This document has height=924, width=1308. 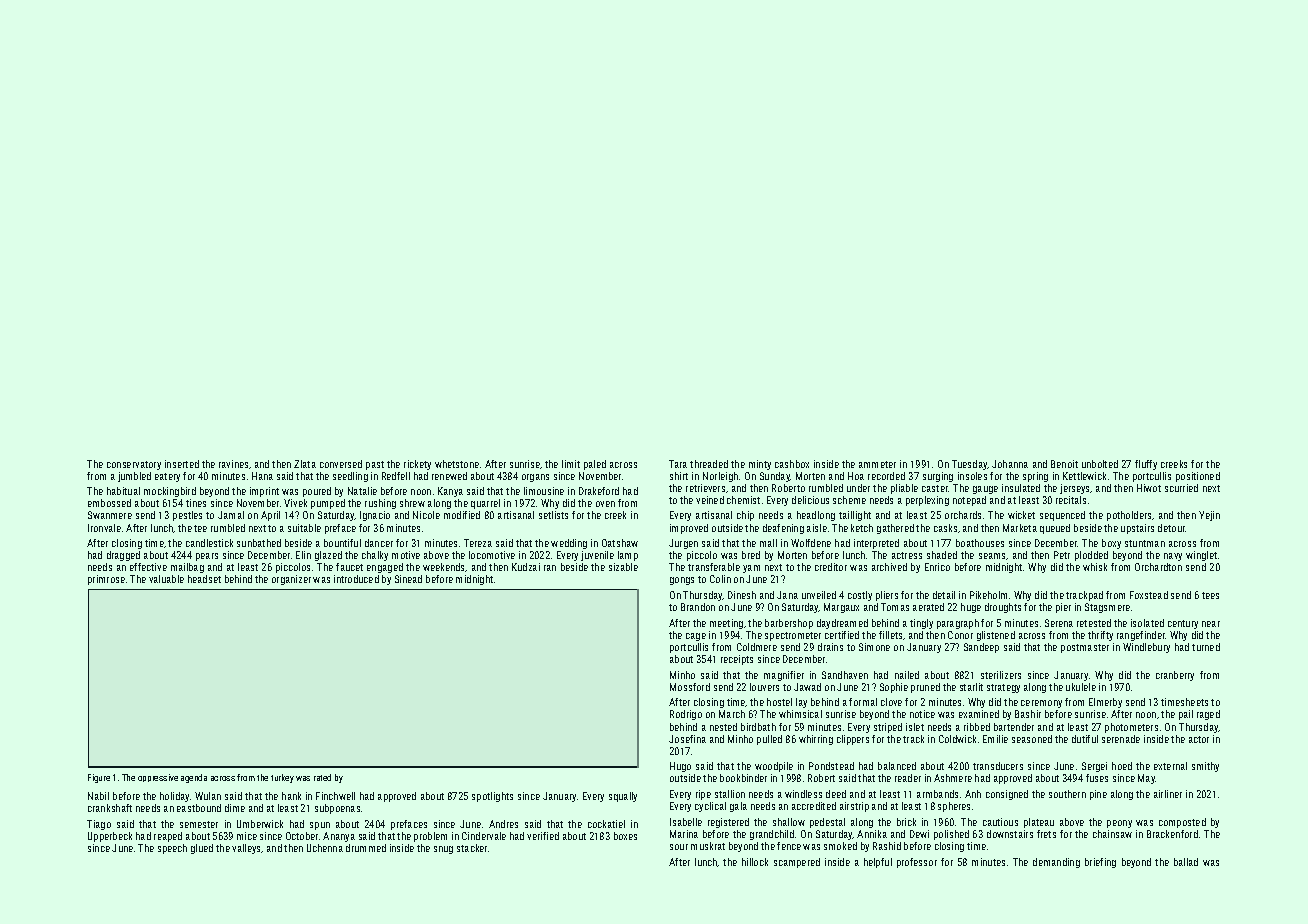 I want to click on orchards, so click(x=963, y=515).
